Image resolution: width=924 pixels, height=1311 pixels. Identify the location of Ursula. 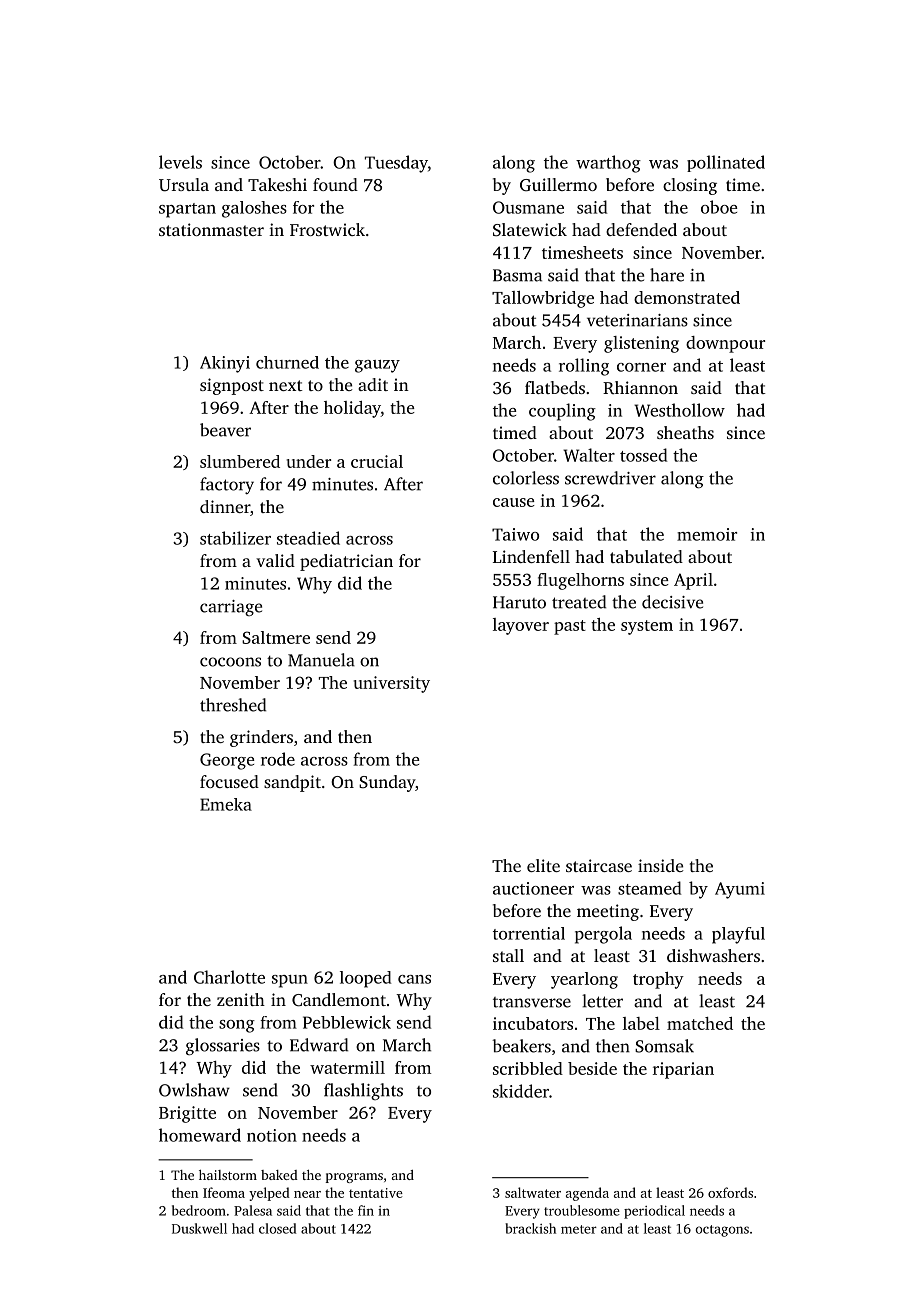
(184, 185).
